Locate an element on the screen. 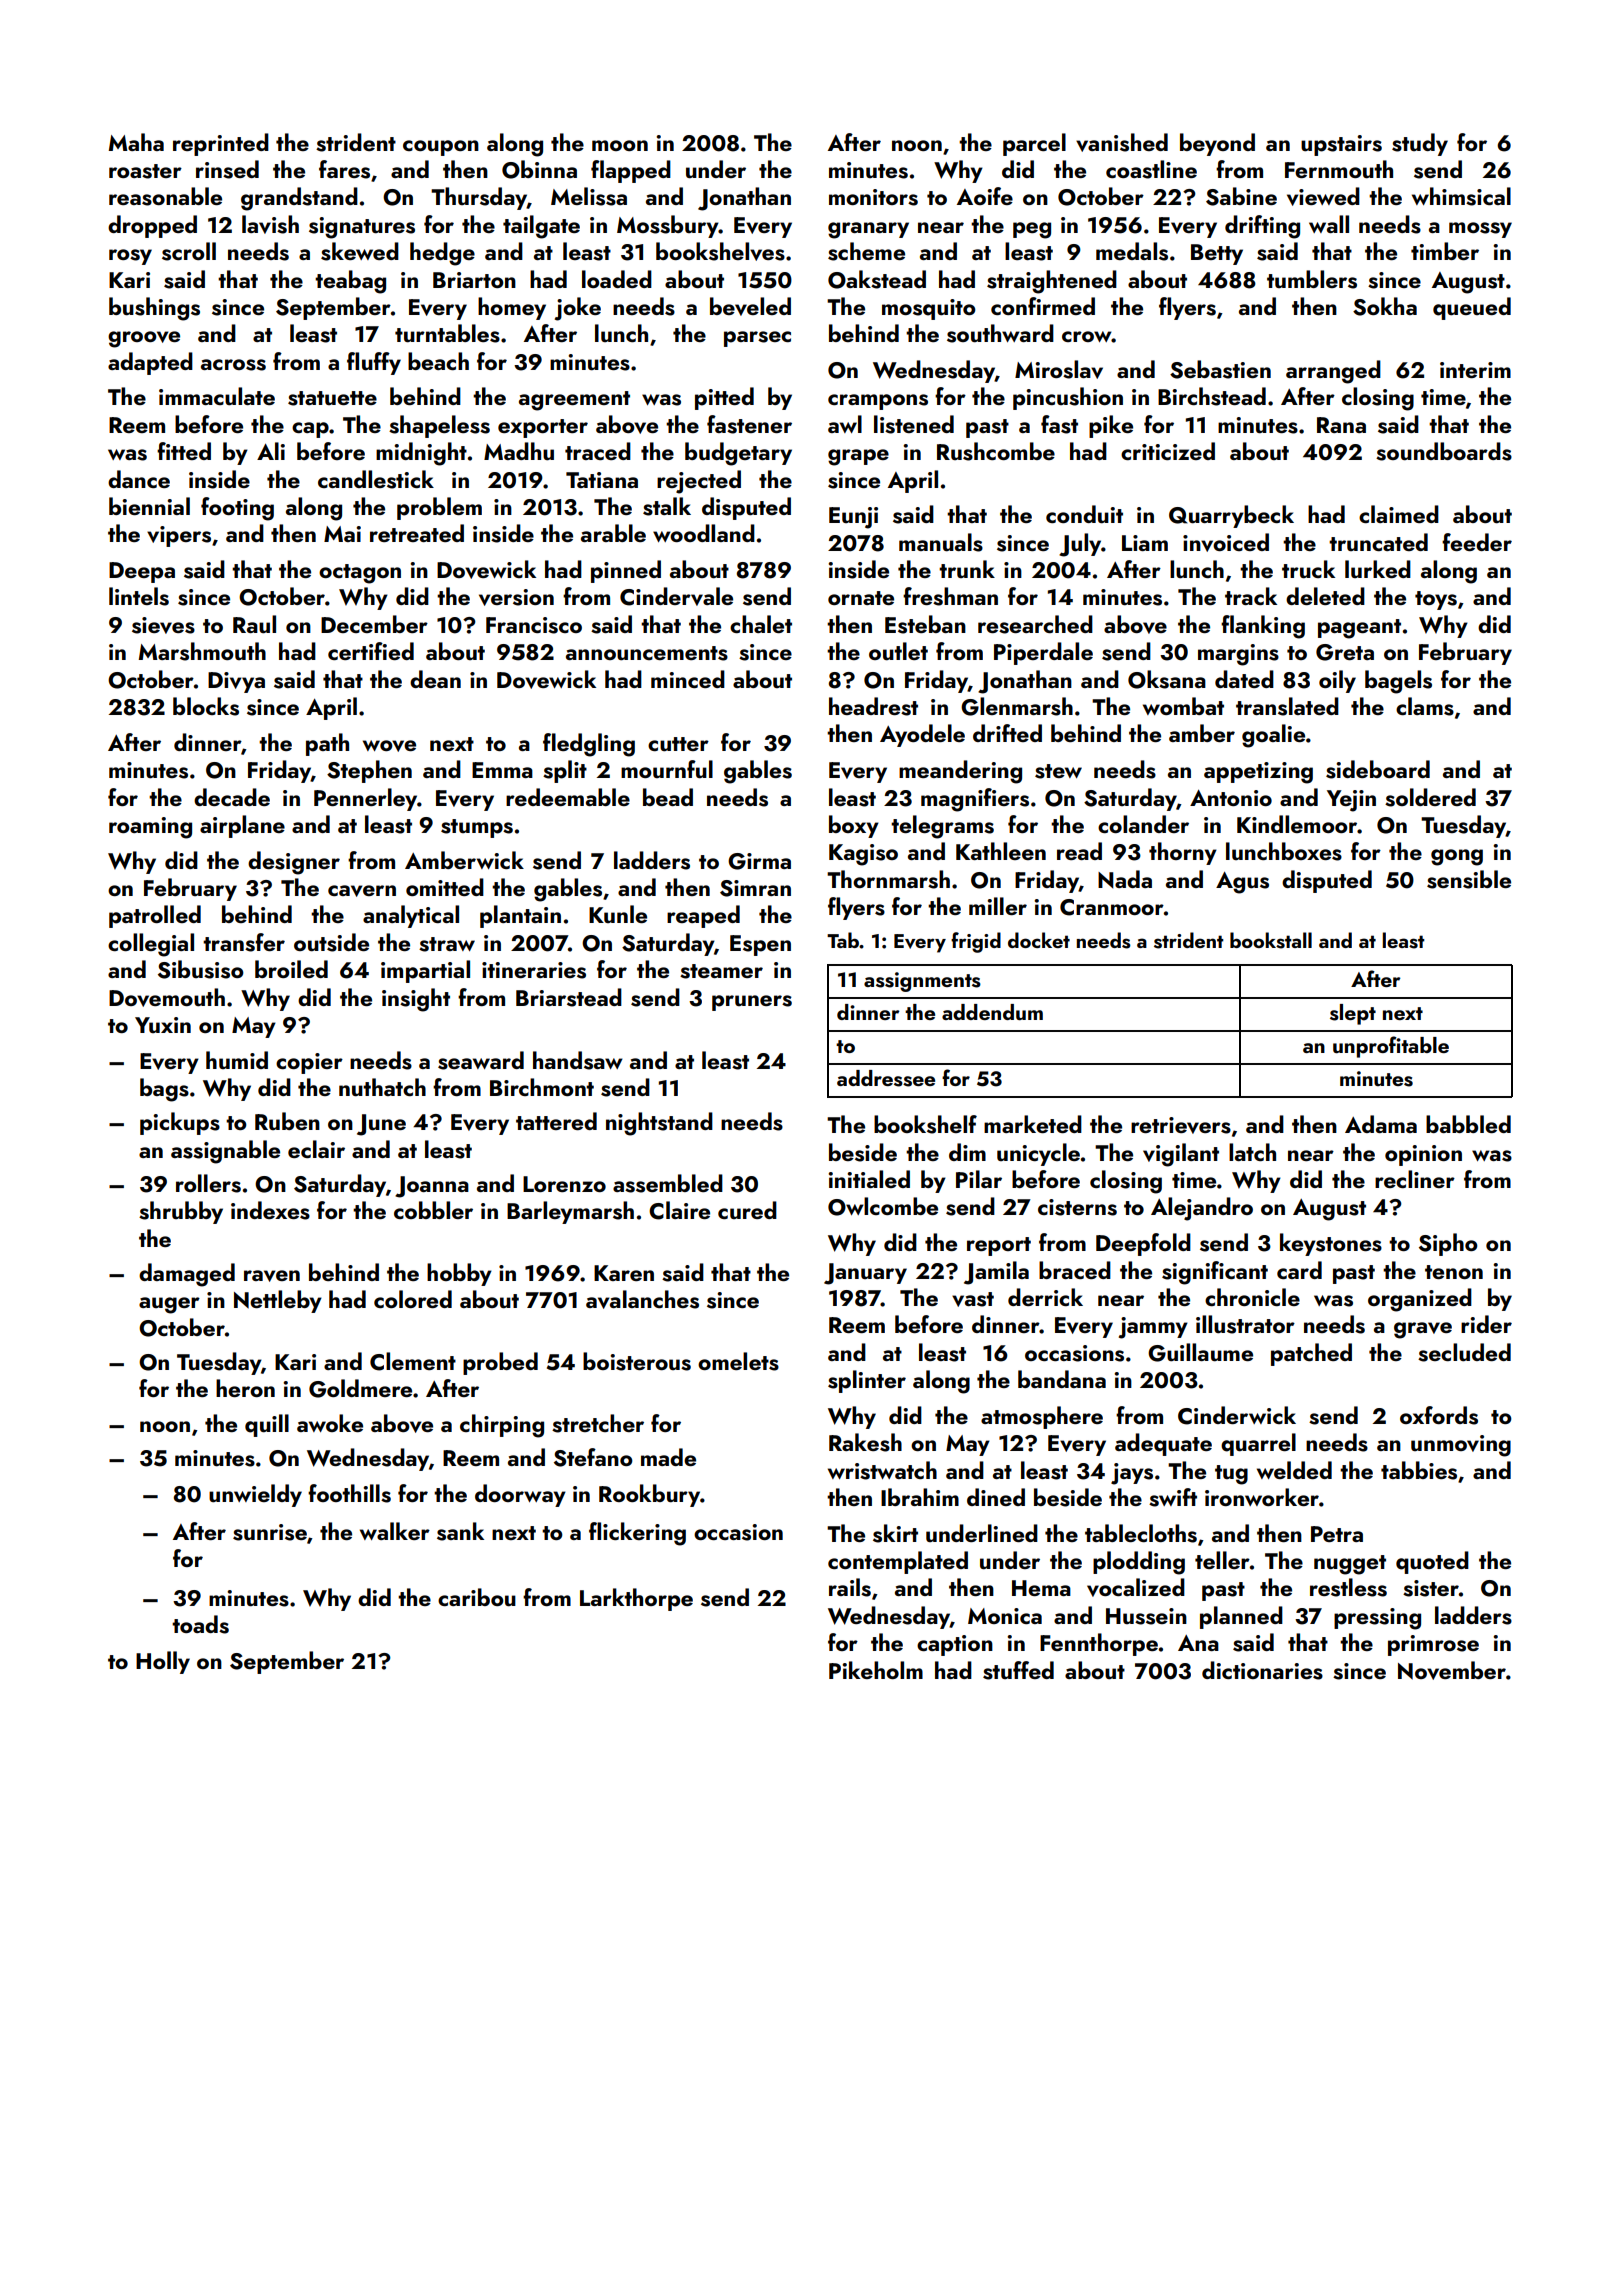 The height and width of the screenshot is (2292, 1620). Holly is located at coordinates (163, 1662).
